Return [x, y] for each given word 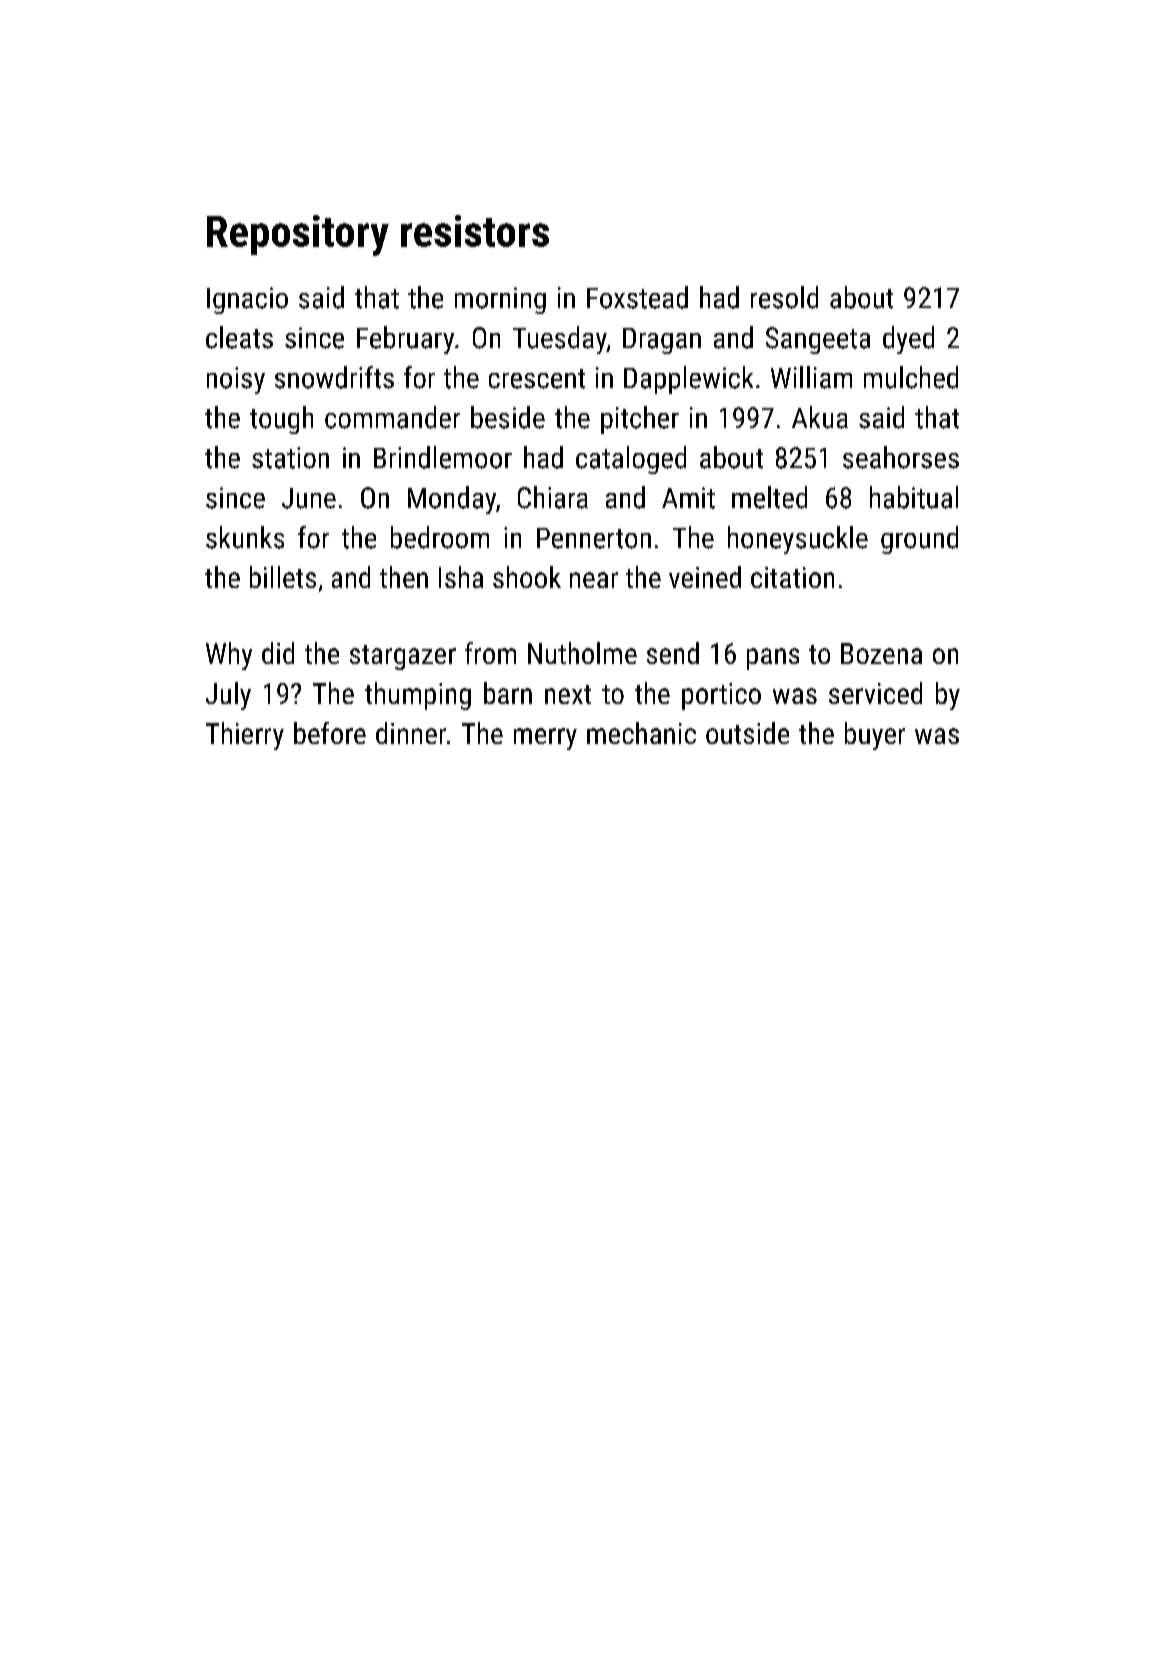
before [330, 733]
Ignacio [247, 300]
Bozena [881, 653]
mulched [911, 377]
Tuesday [559, 340]
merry [545, 739]
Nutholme [582, 653]
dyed [908, 340]
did [278, 653]
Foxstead [637, 297]
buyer [875, 736]
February [405, 340]
